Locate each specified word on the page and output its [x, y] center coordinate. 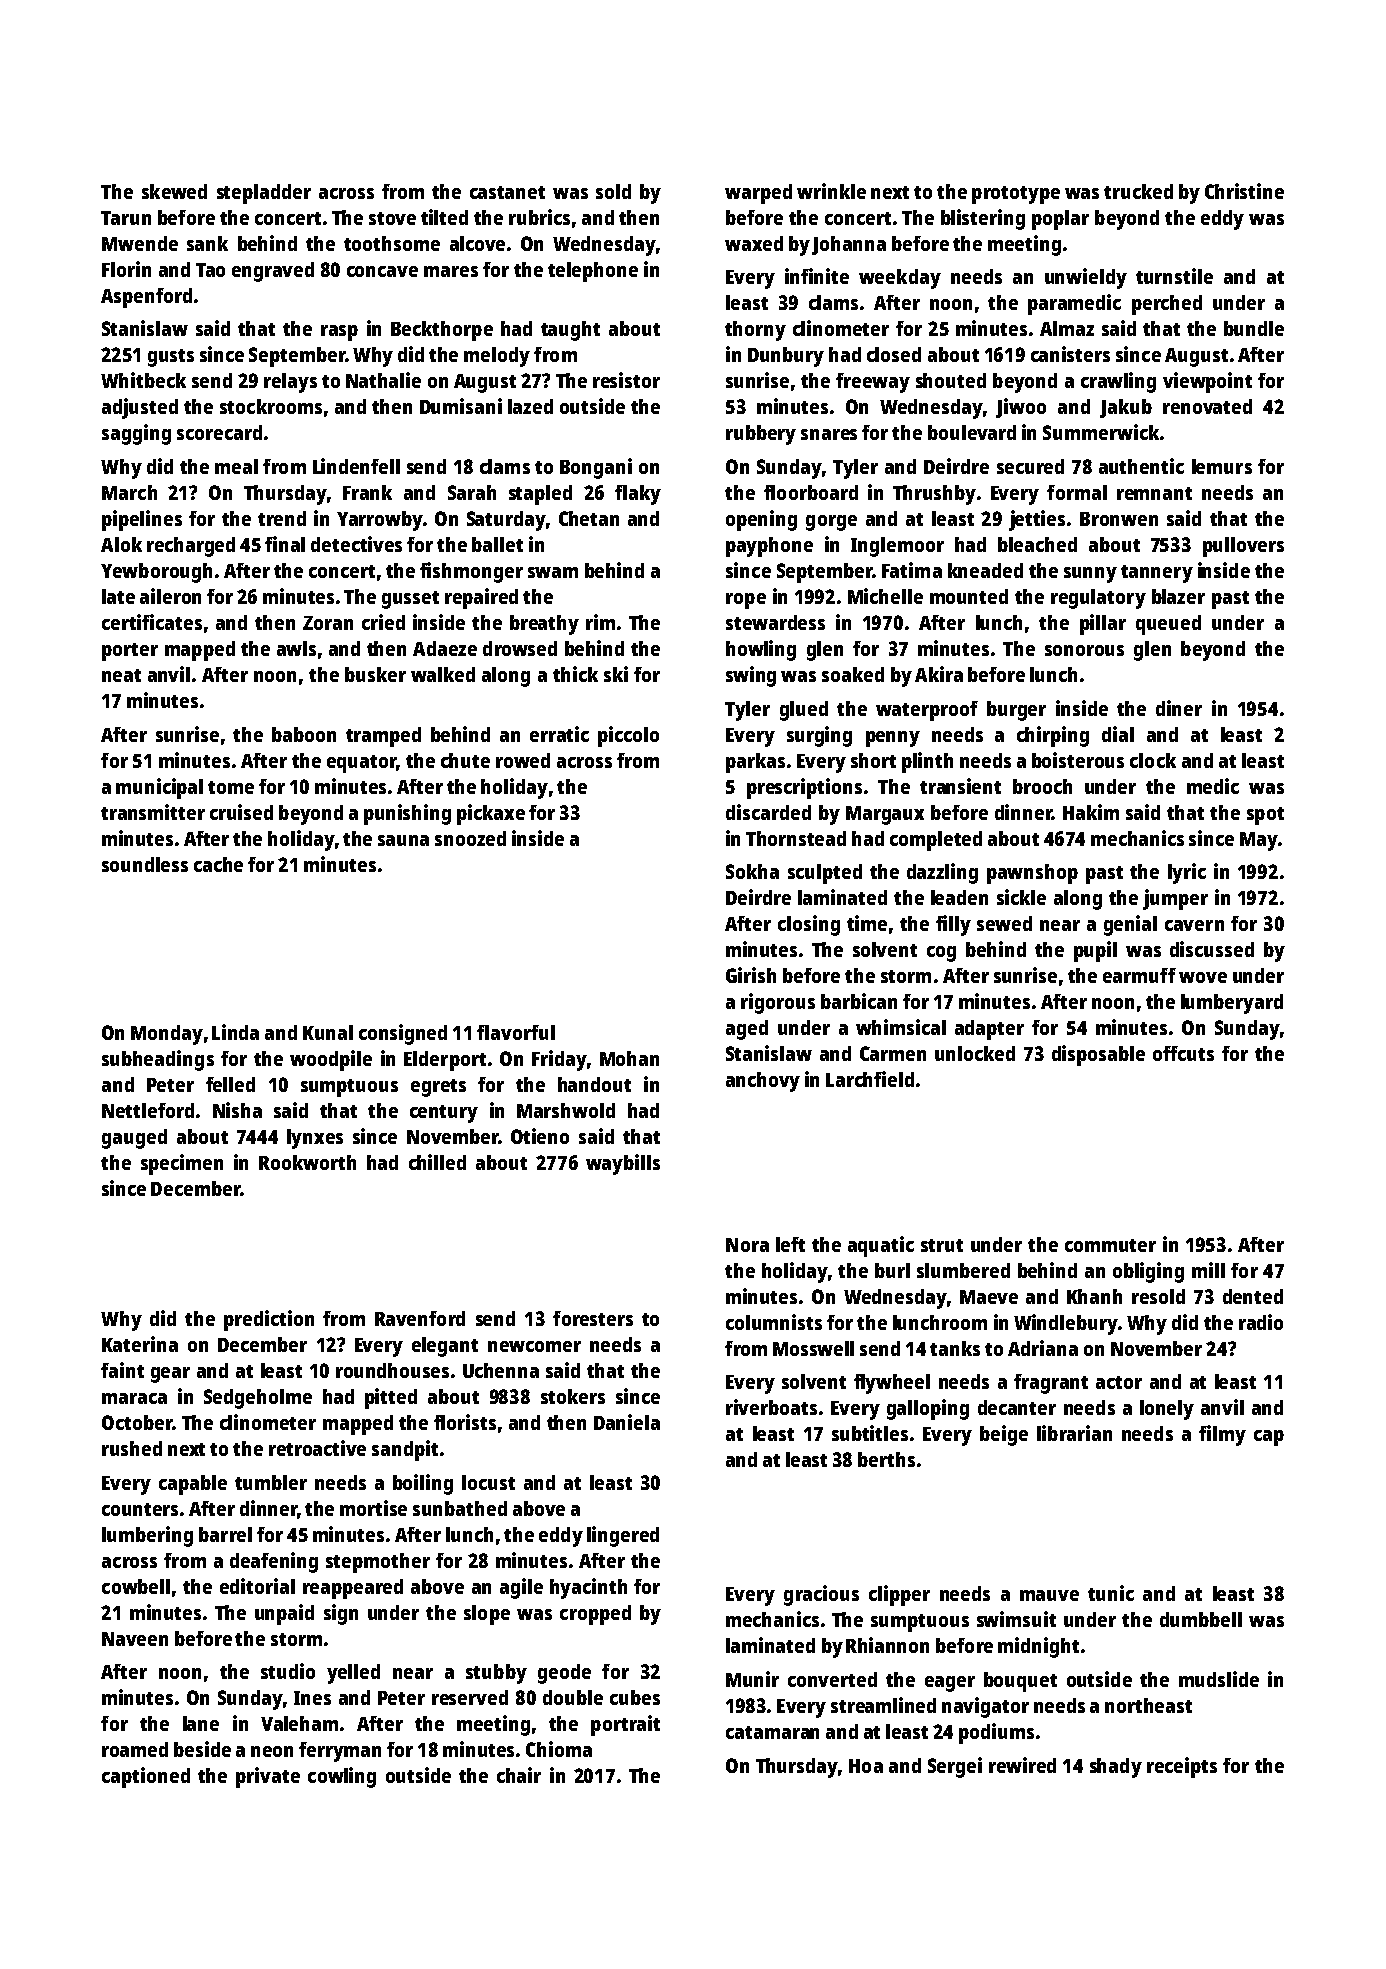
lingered [623, 1536]
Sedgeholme [258, 1399]
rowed [523, 760]
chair [519, 1775]
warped [758, 194]
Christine [1244, 191]
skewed [174, 191]
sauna [403, 840]
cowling [342, 1777]
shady [1116, 1768]
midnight [1038, 1647]
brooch [1042, 786]
